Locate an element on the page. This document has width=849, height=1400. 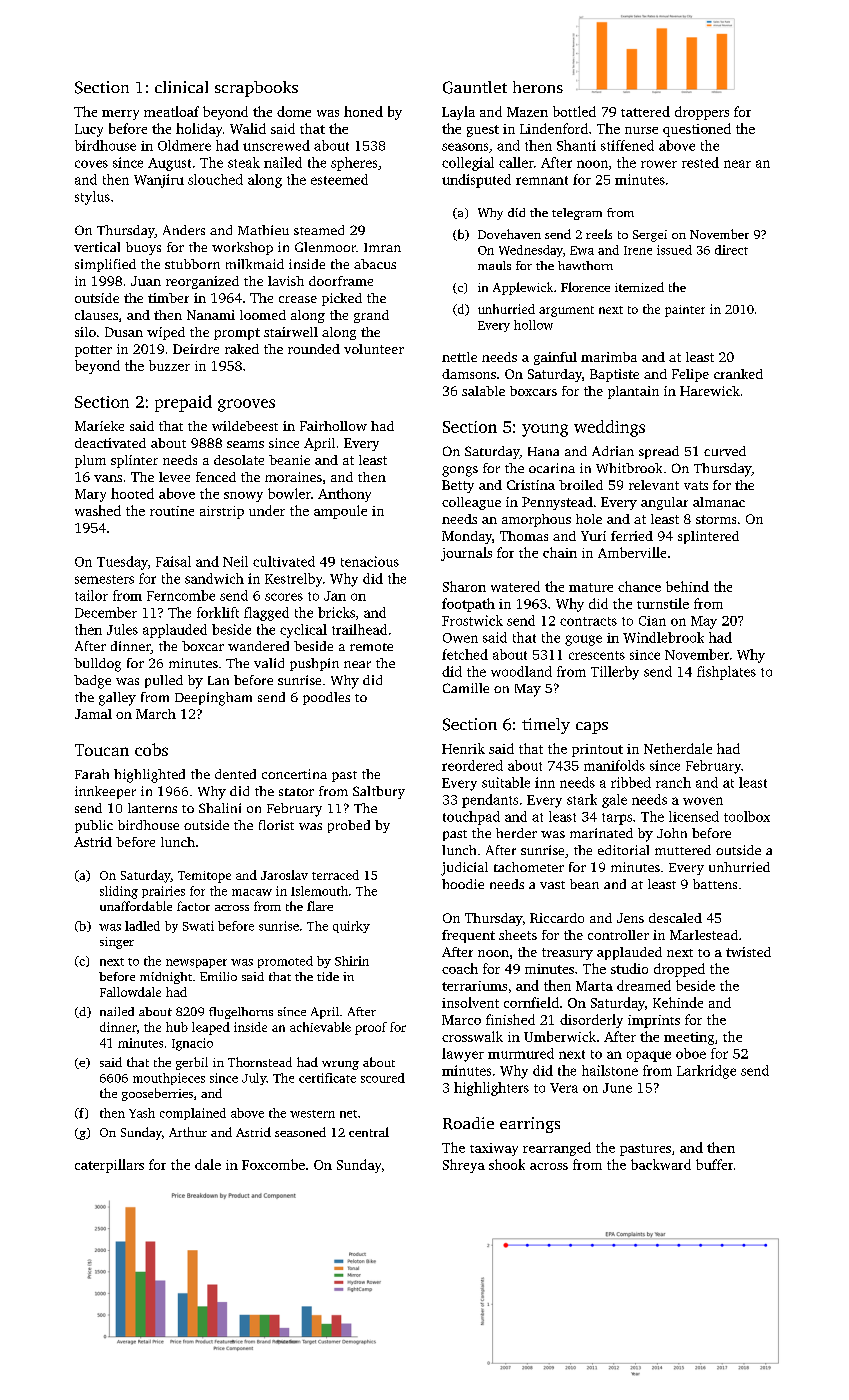
tide is located at coordinates (328, 976).
